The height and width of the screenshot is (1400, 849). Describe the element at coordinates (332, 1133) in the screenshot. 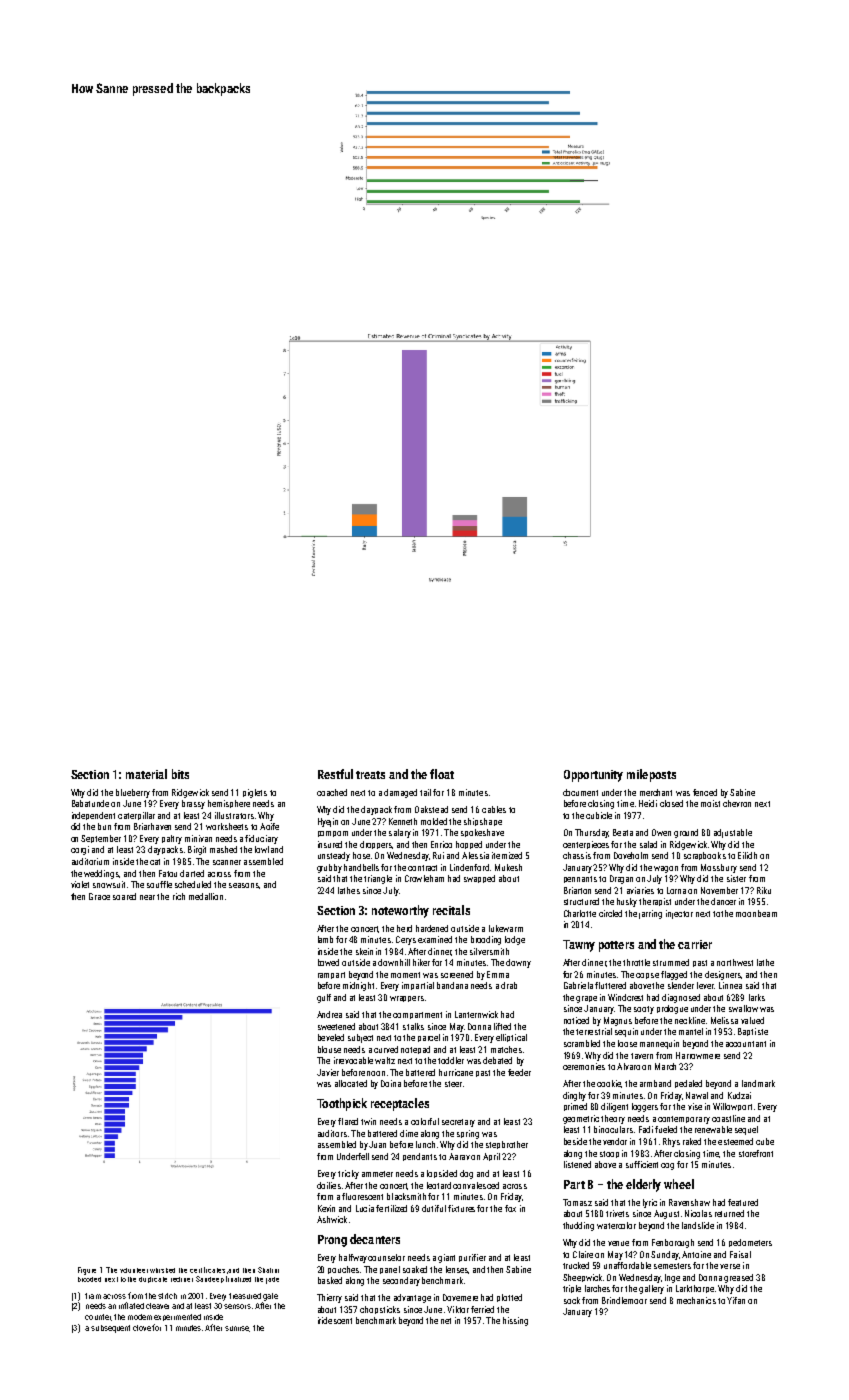

I see `auditors` at that location.
